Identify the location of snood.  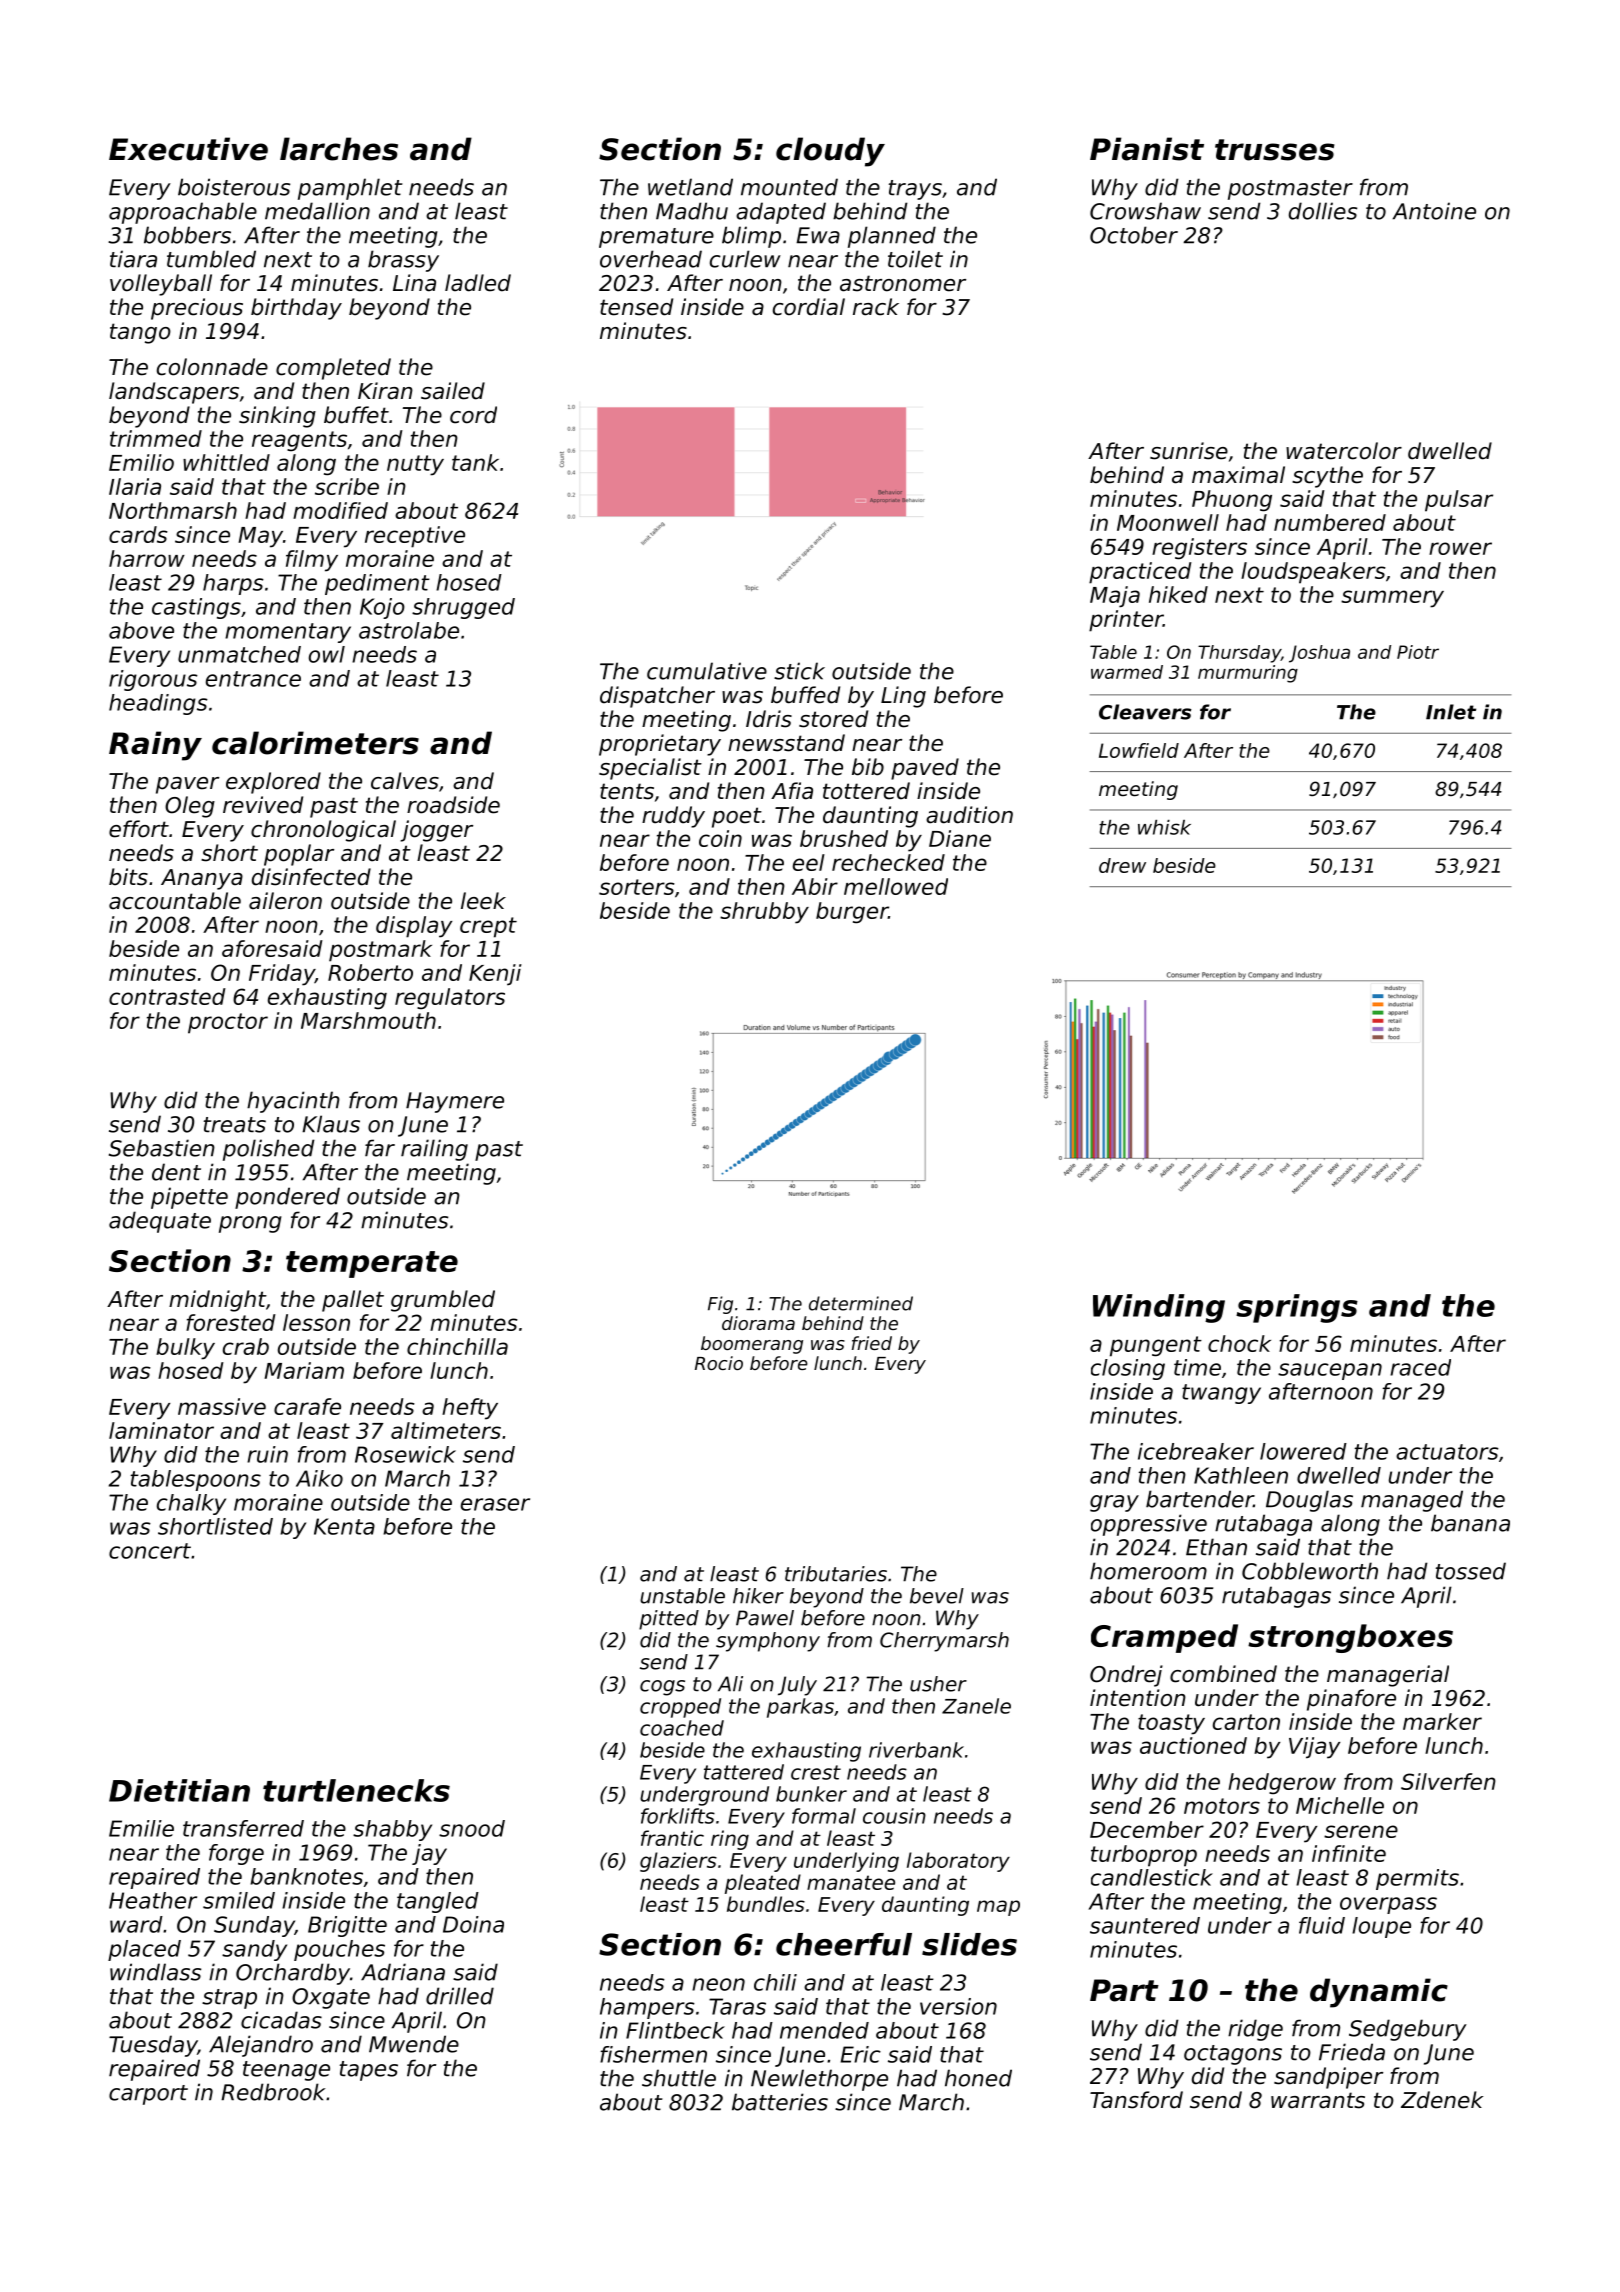
(472, 1828).
